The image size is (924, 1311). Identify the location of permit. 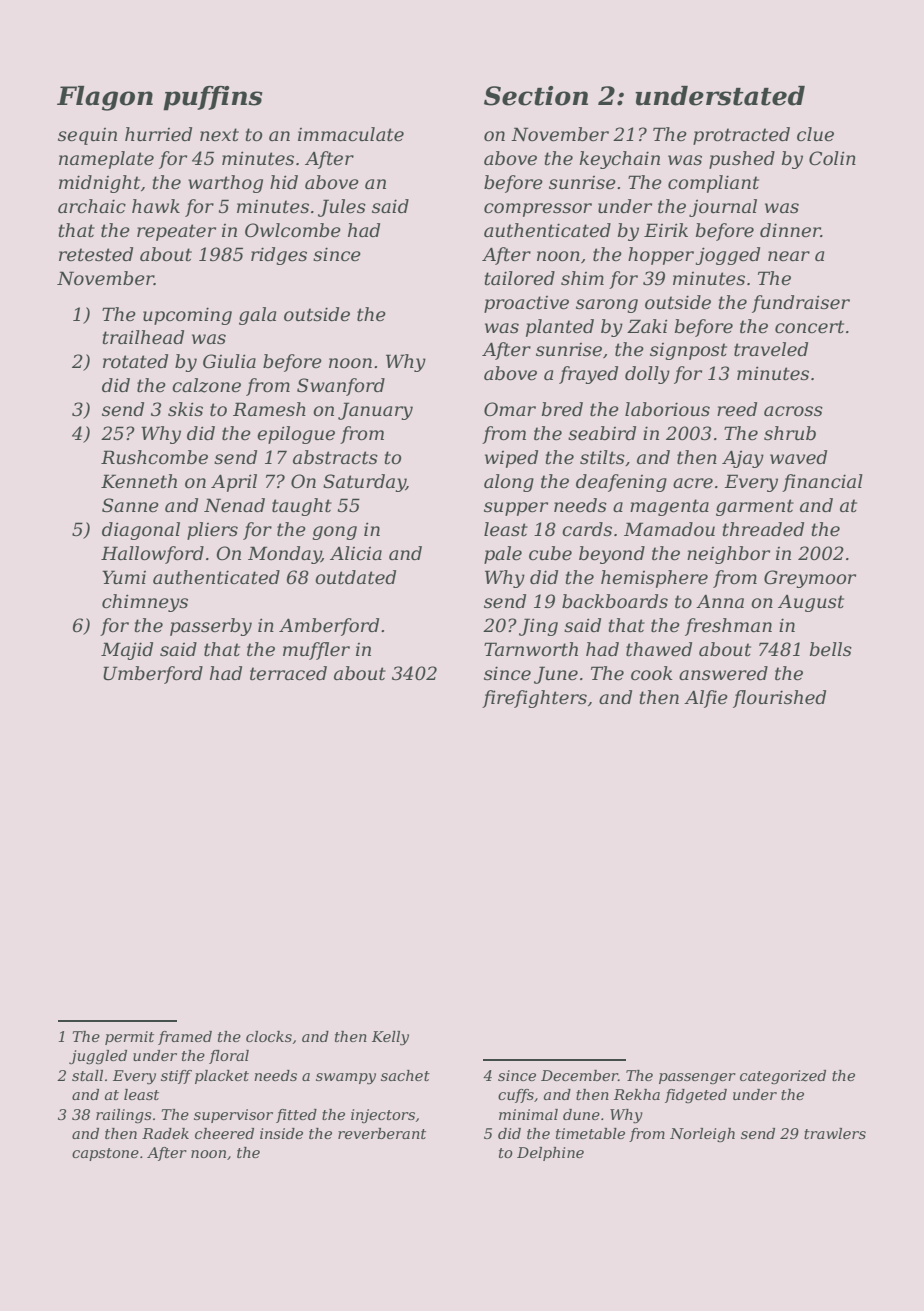
(129, 1038).
